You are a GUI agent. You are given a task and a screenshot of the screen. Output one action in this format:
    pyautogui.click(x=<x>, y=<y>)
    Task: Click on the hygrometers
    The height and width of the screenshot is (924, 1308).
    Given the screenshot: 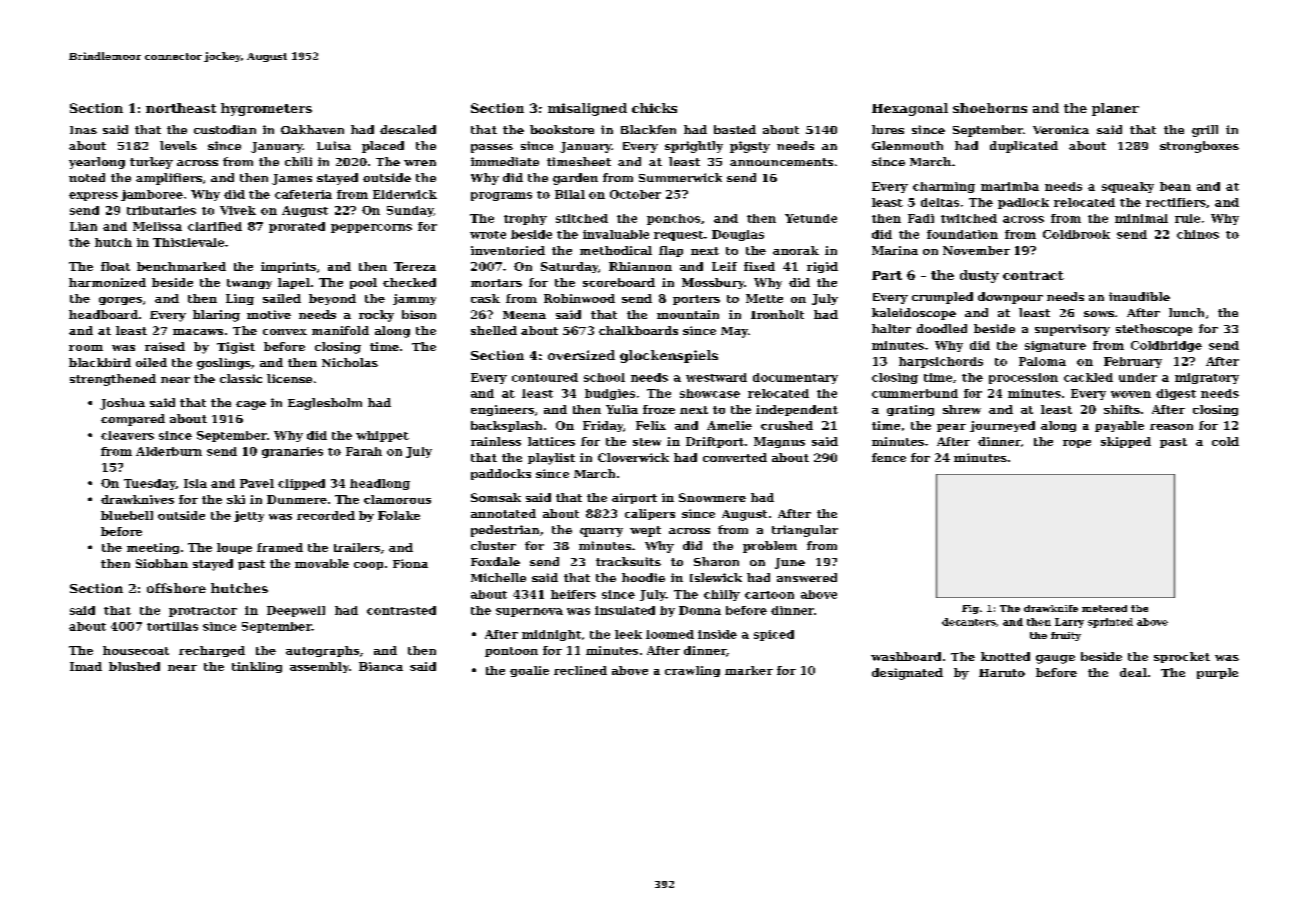 What is the action you would take?
    pyautogui.click(x=266, y=109)
